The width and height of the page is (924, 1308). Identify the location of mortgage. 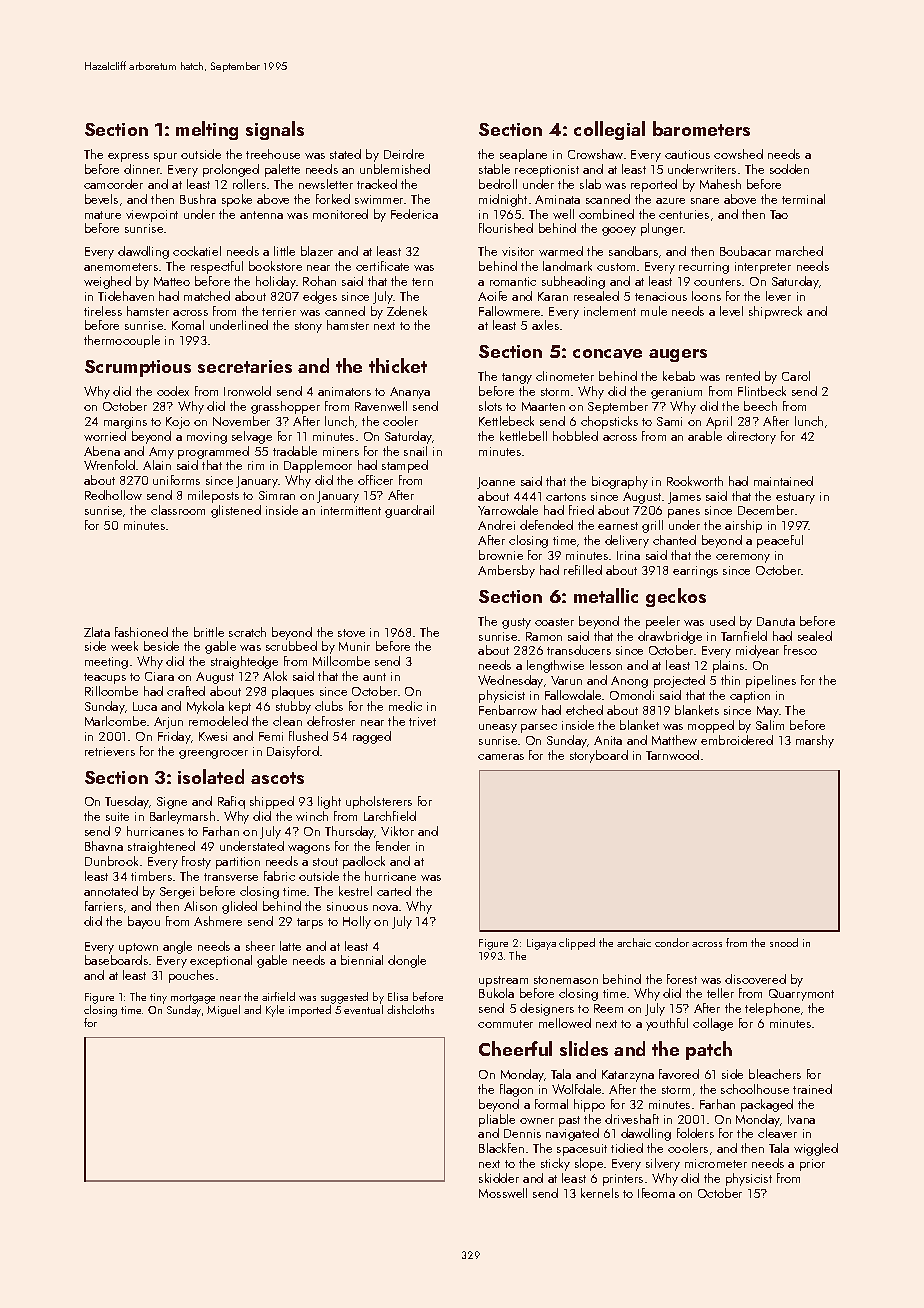
(193, 999).
